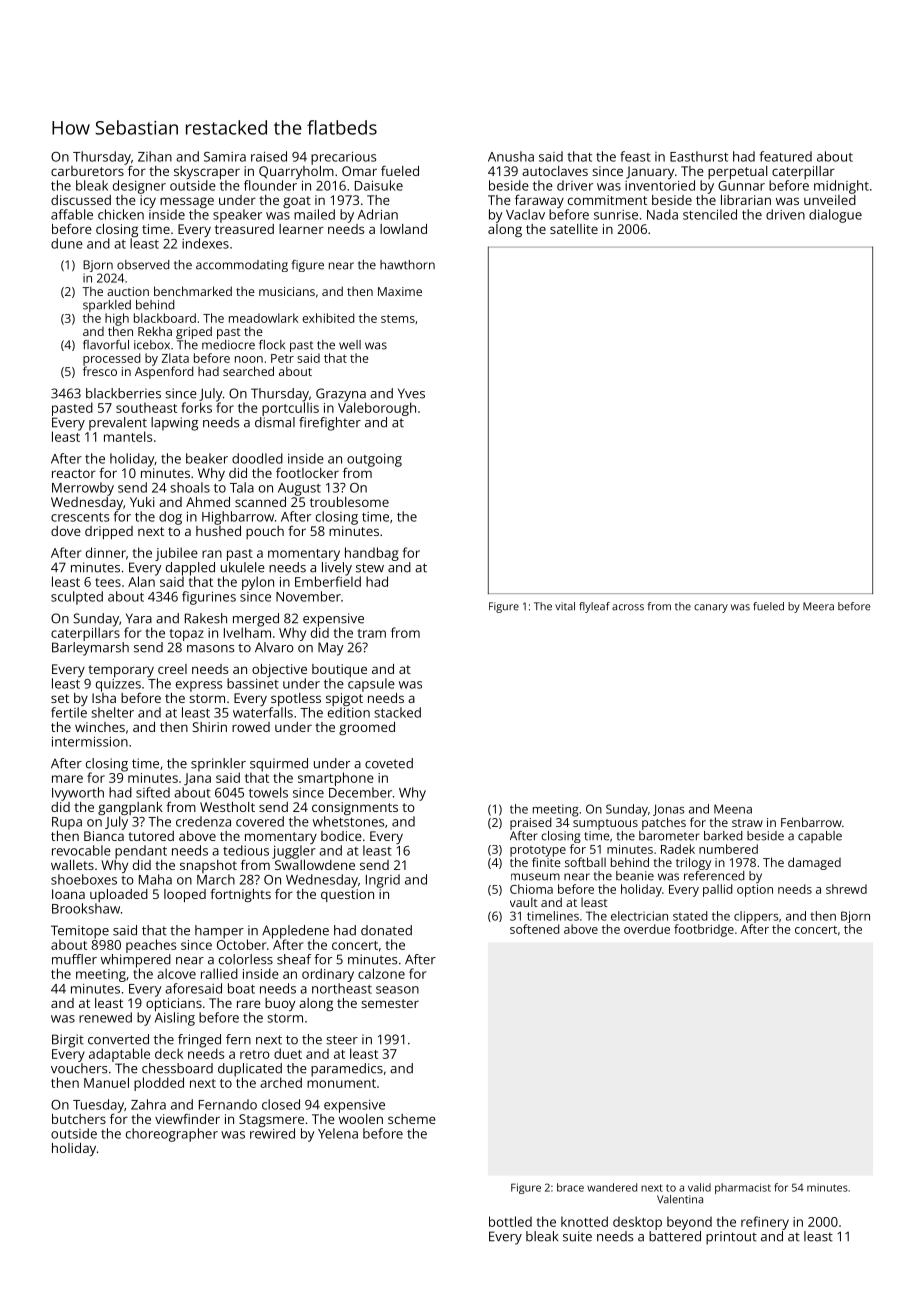 The width and height of the document is (924, 1314). I want to click on alcove, so click(176, 973).
